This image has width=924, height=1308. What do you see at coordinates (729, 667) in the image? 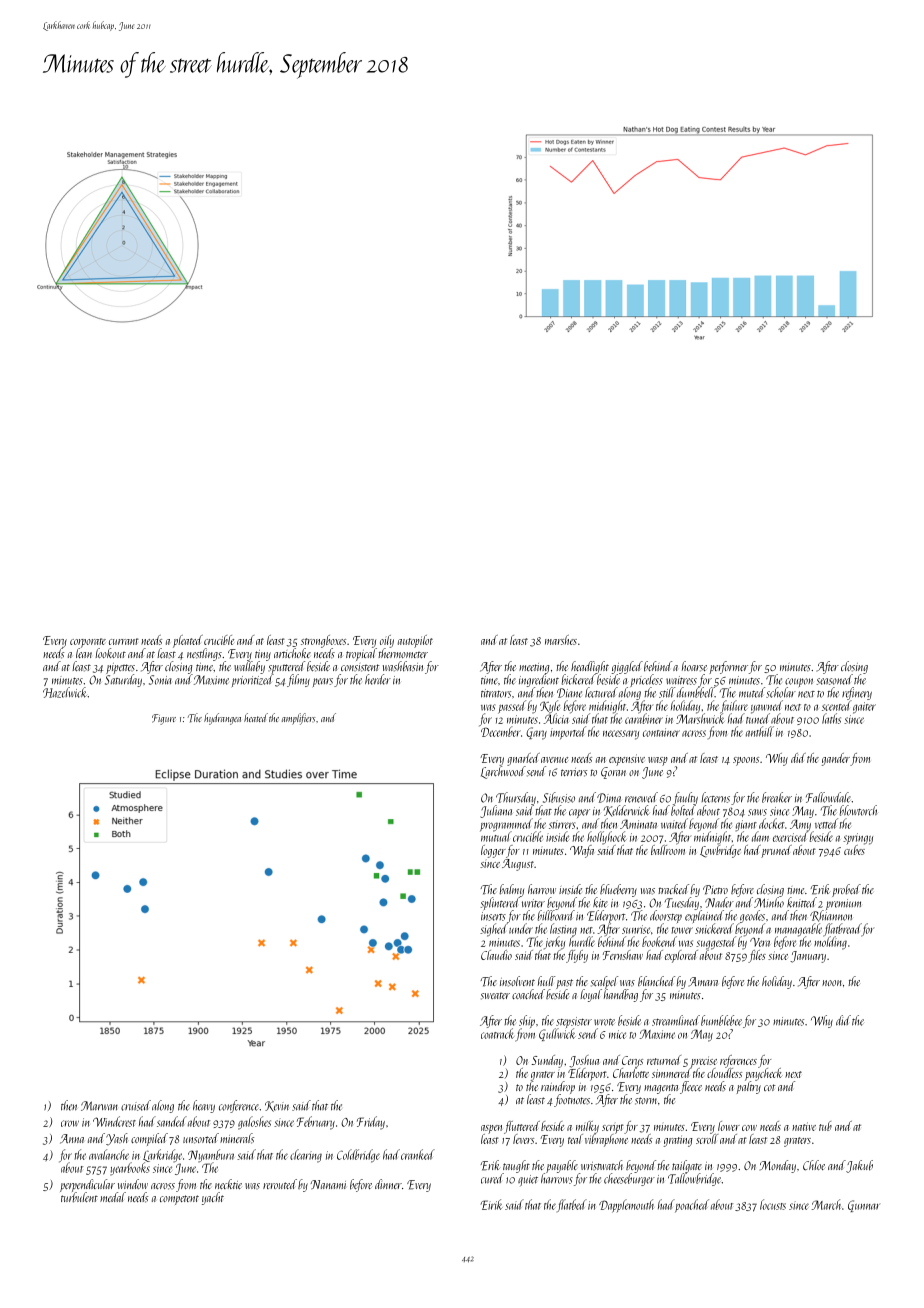
I see `performer` at bounding box center [729, 667].
